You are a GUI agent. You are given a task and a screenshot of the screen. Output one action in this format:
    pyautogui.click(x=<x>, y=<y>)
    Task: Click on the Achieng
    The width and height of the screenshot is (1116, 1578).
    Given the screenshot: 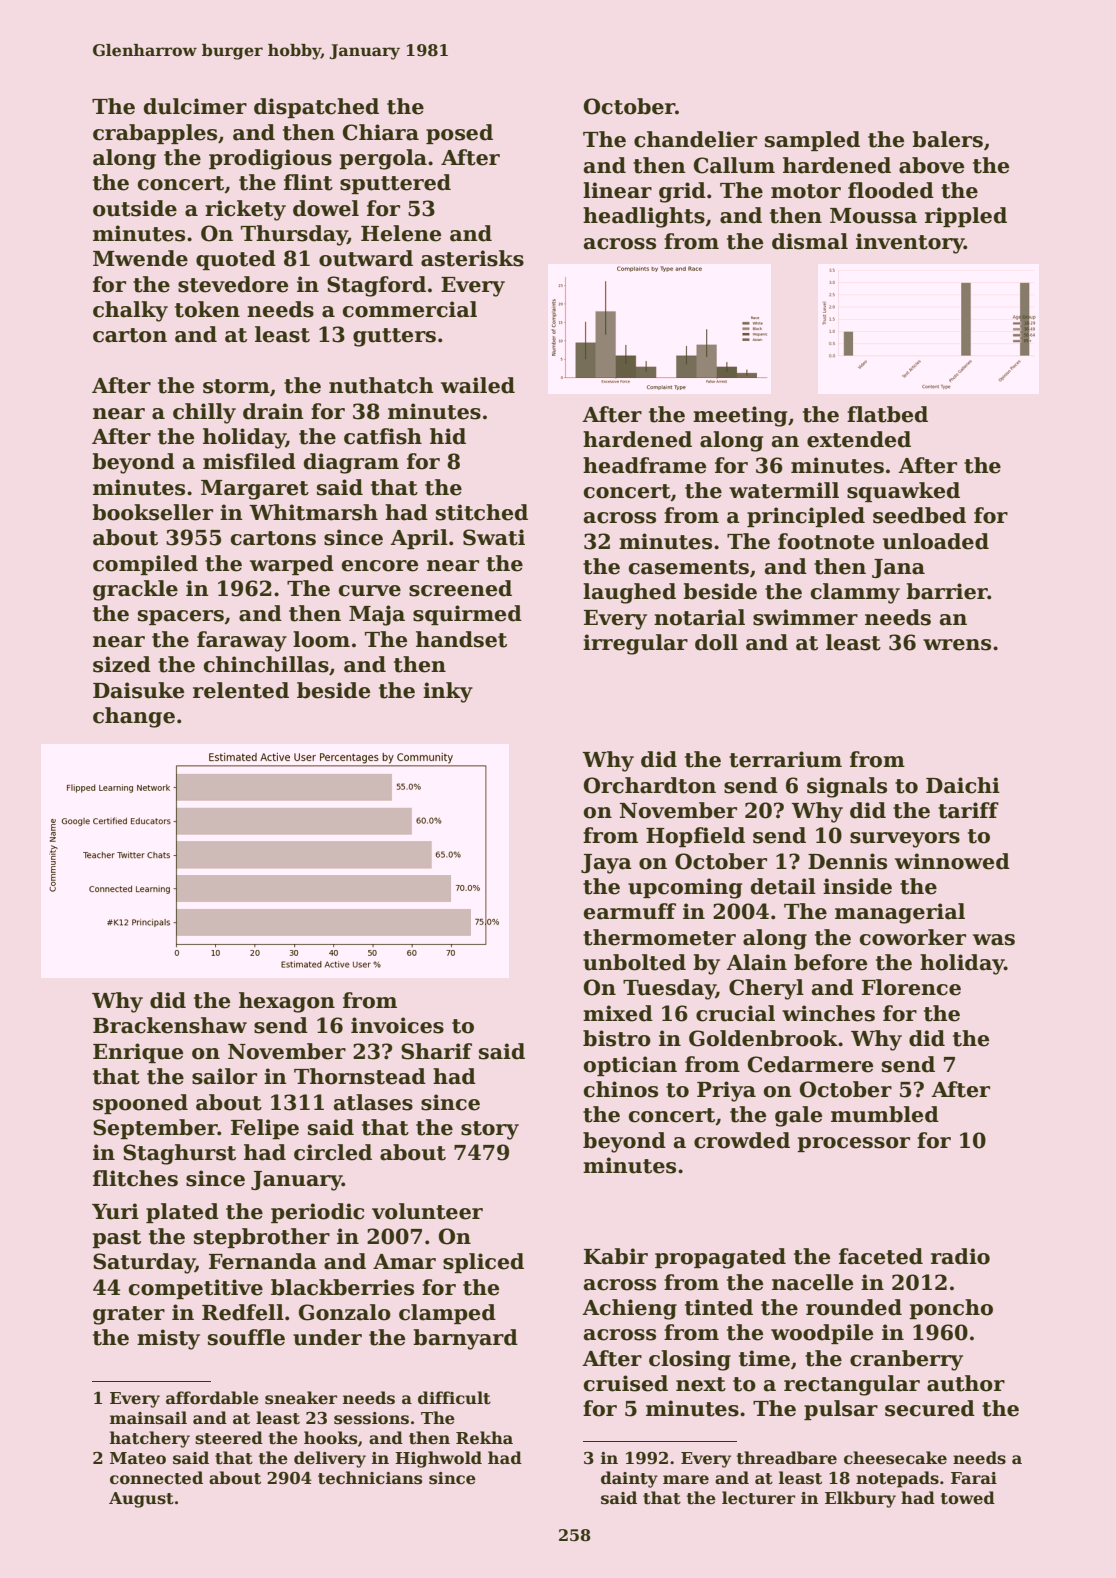 What is the action you would take?
    pyautogui.click(x=629, y=1309)
